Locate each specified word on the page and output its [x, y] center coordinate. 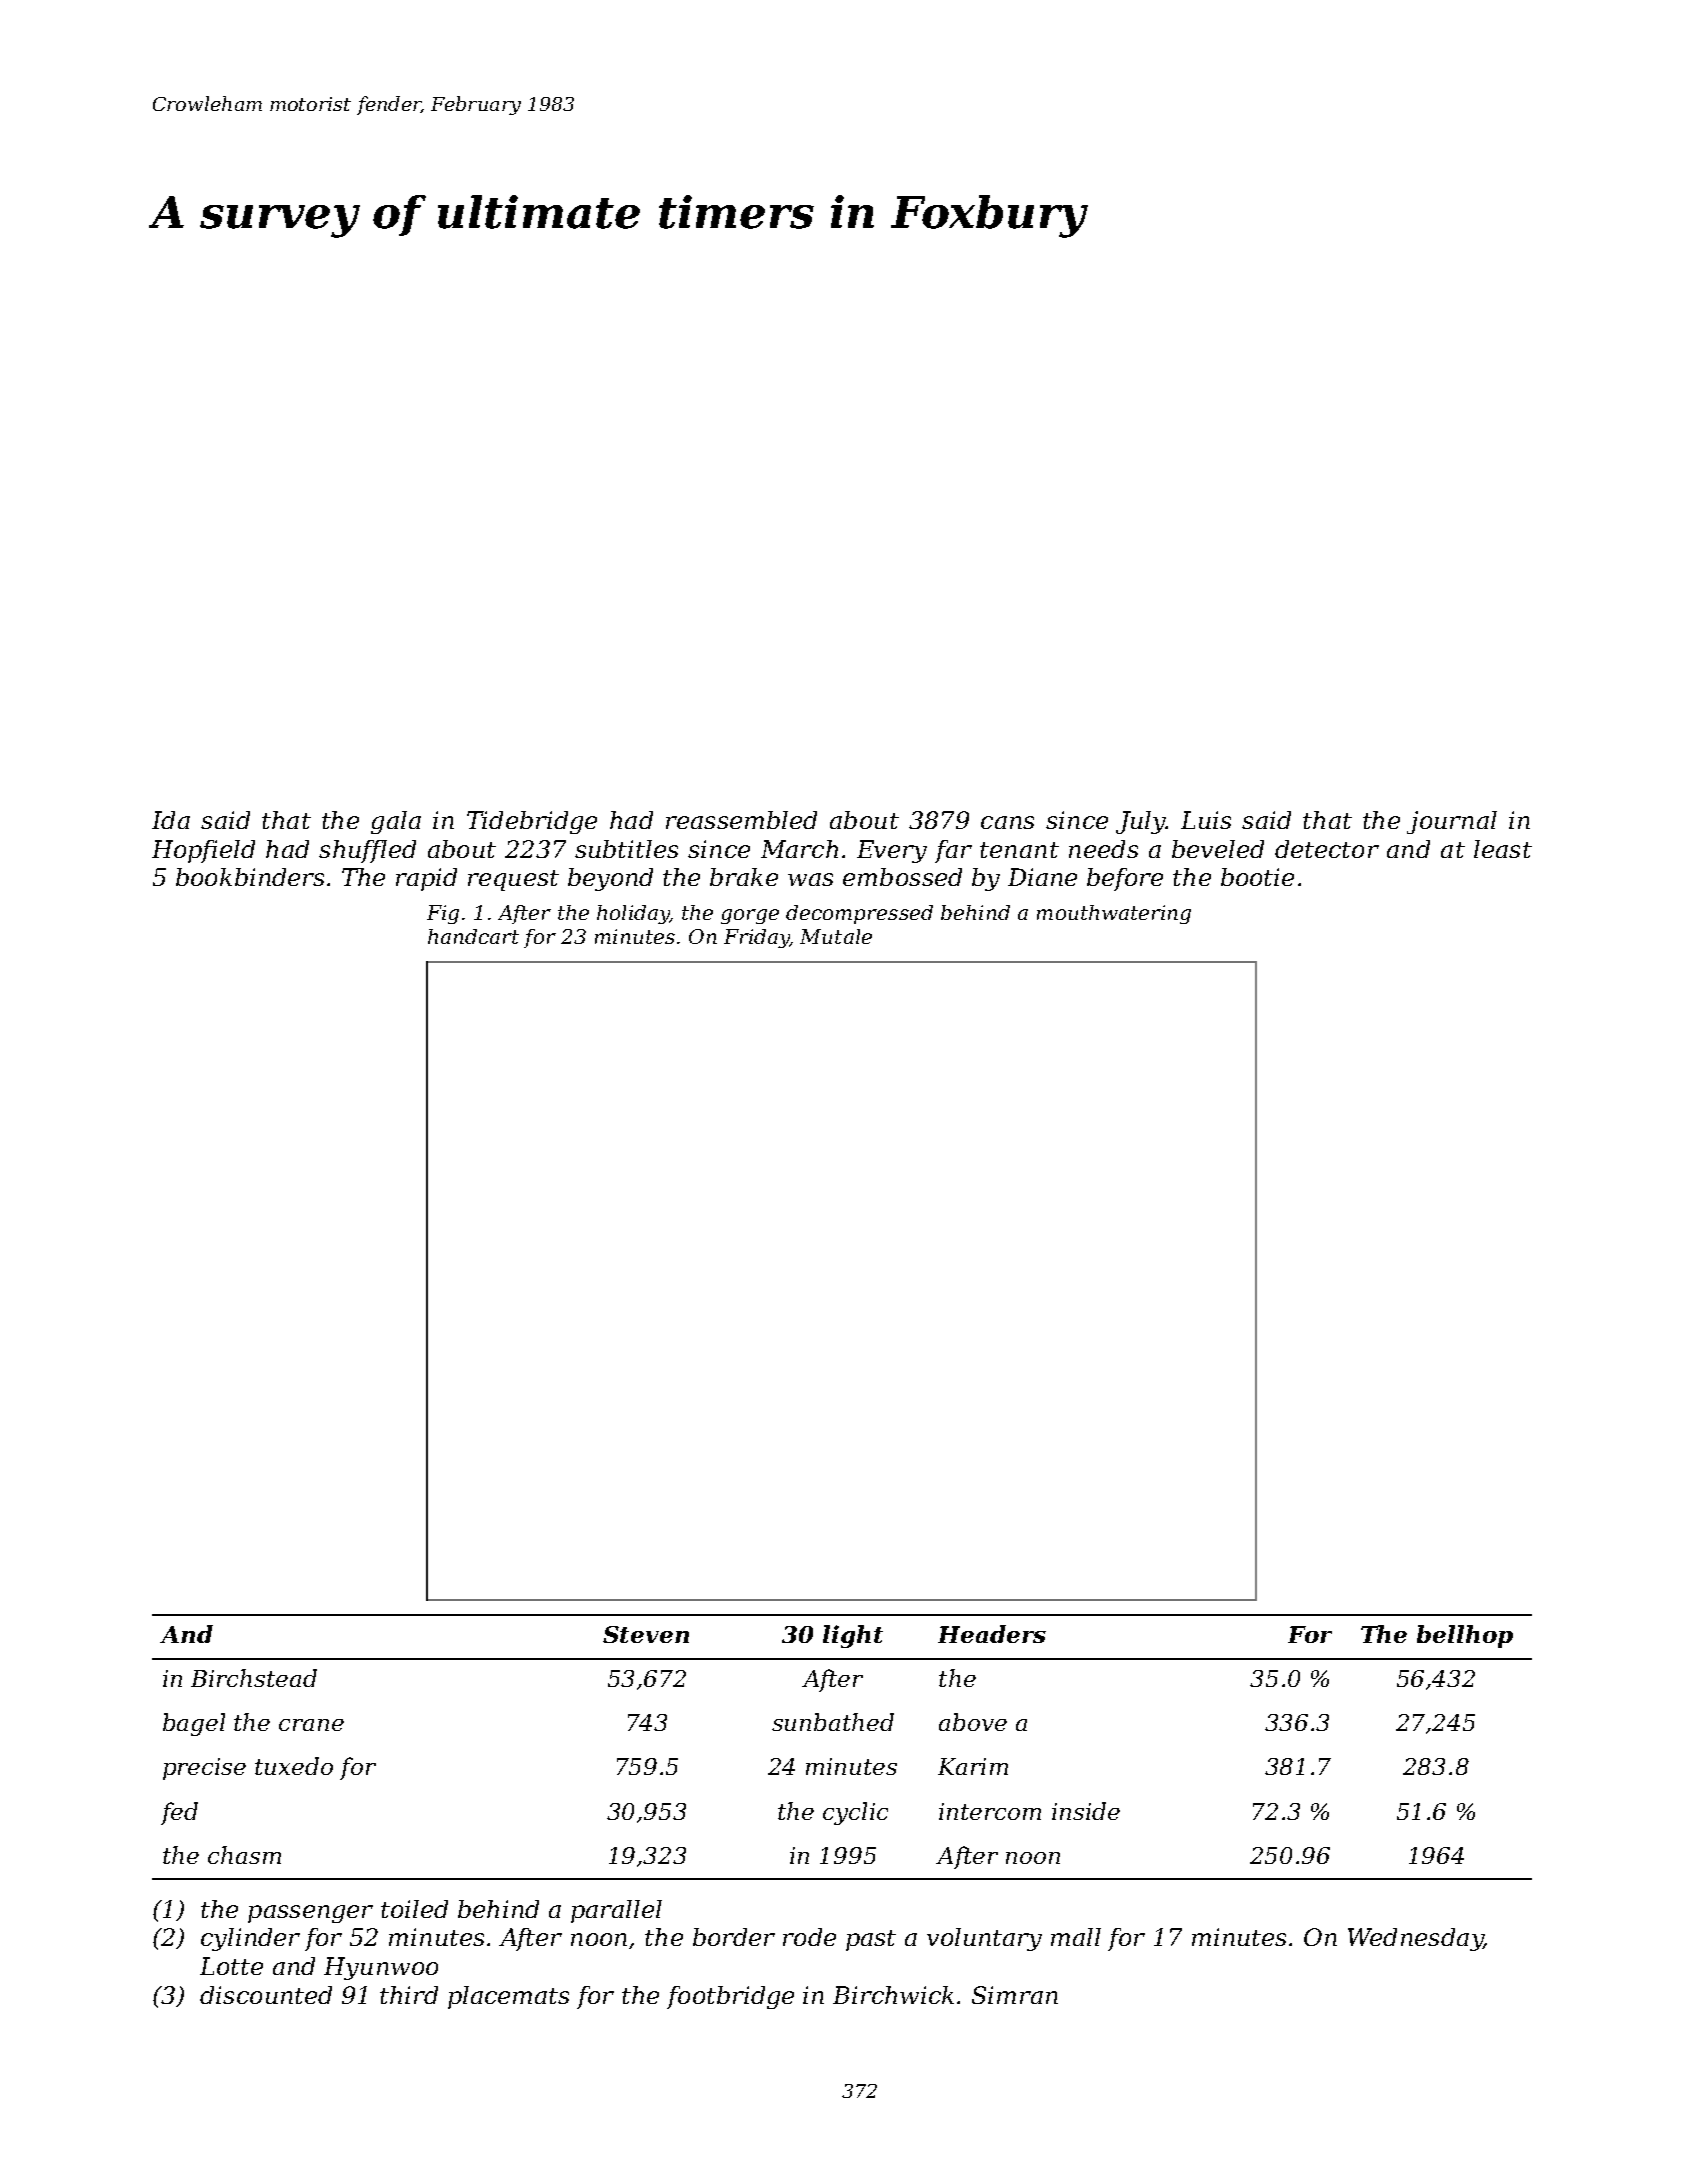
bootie [1257, 877]
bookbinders [250, 877]
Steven [646, 1634]
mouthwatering [1114, 914]
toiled [414, 1909]
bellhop [1465, 1636]
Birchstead [254, 1678]
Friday [757, 938]
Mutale [836, 936]
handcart [473, 936]
